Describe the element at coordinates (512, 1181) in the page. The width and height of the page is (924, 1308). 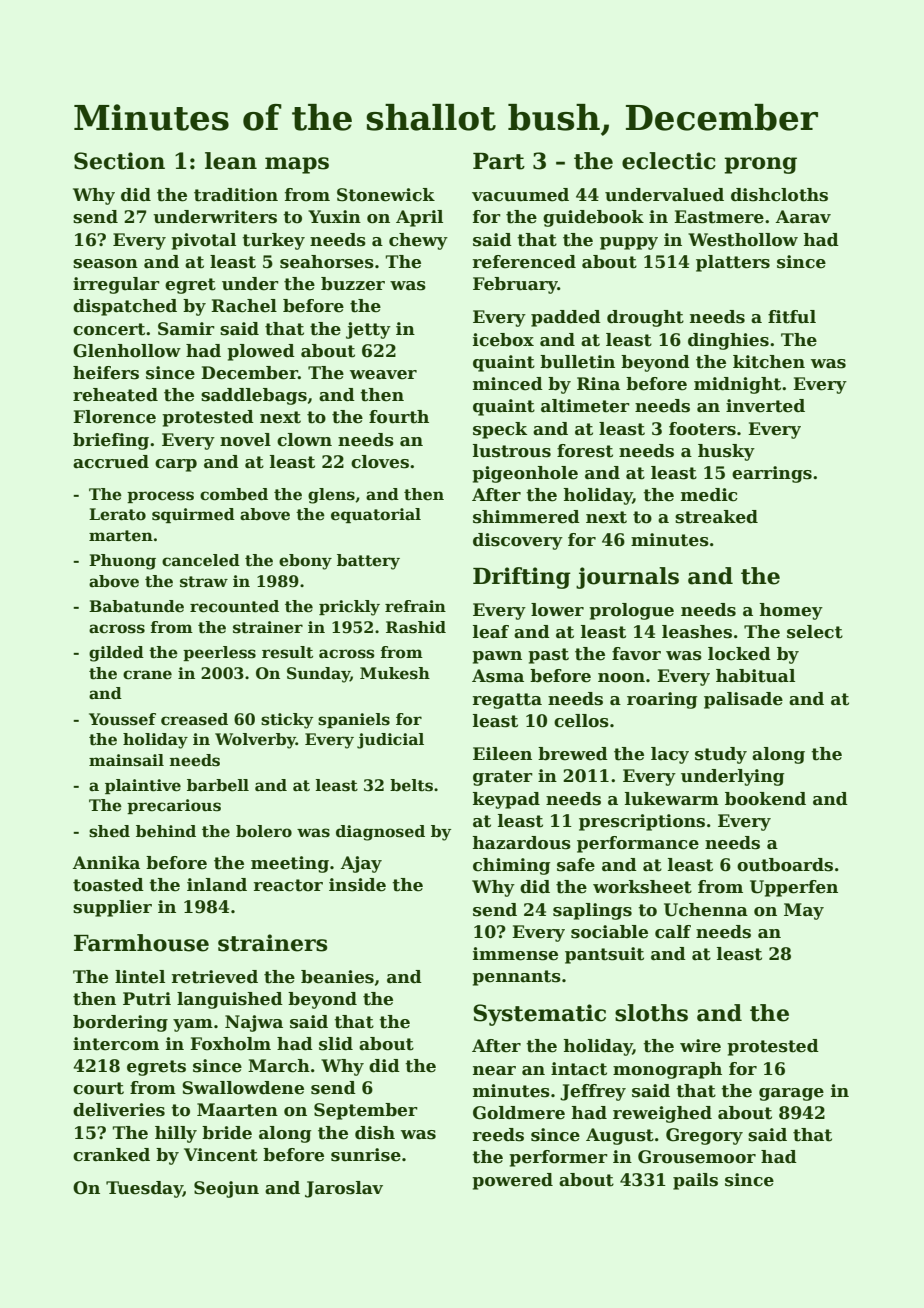
I see `powered` at that location.
